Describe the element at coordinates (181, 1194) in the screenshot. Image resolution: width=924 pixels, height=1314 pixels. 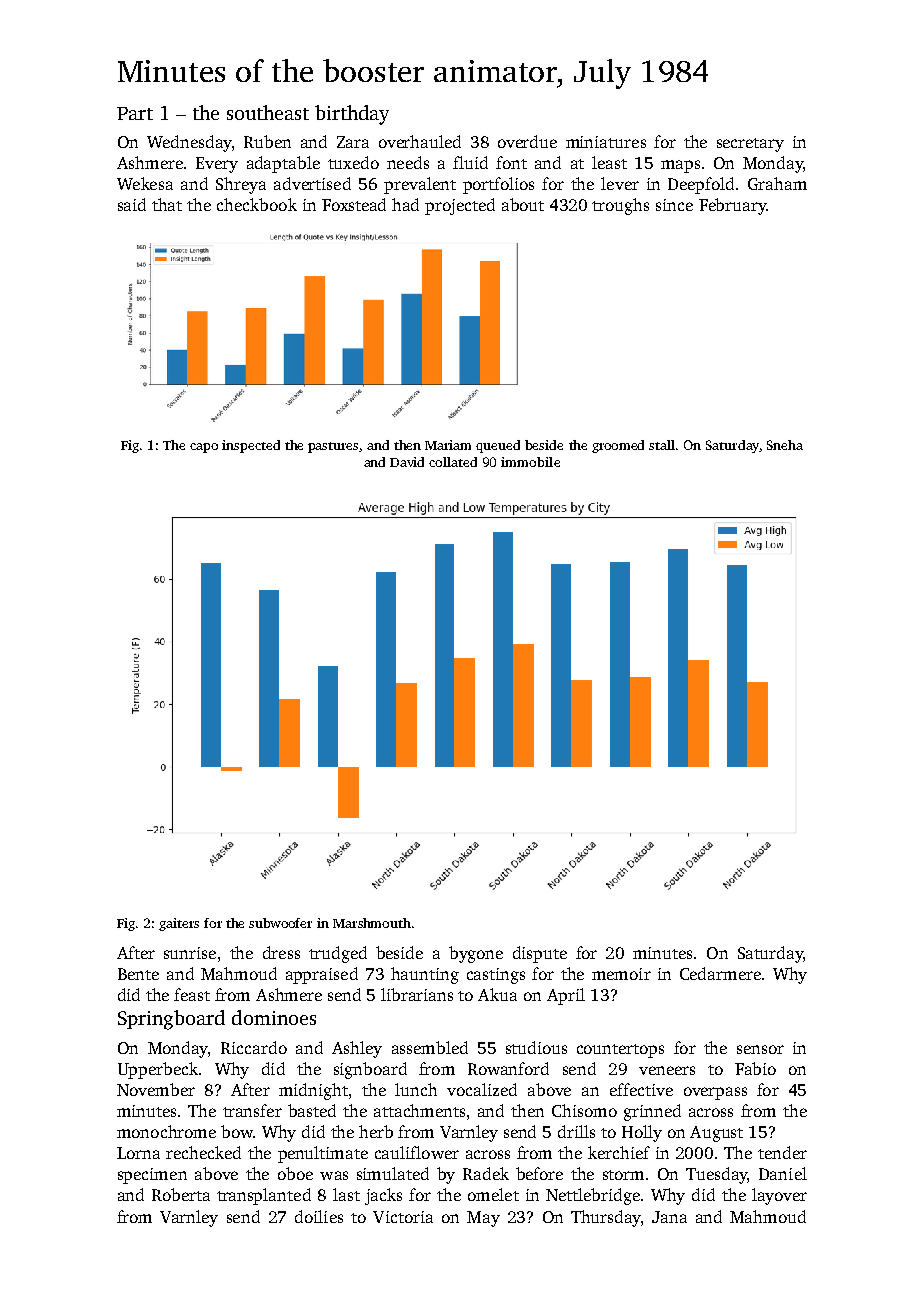
I see `Roberta` at that location.
